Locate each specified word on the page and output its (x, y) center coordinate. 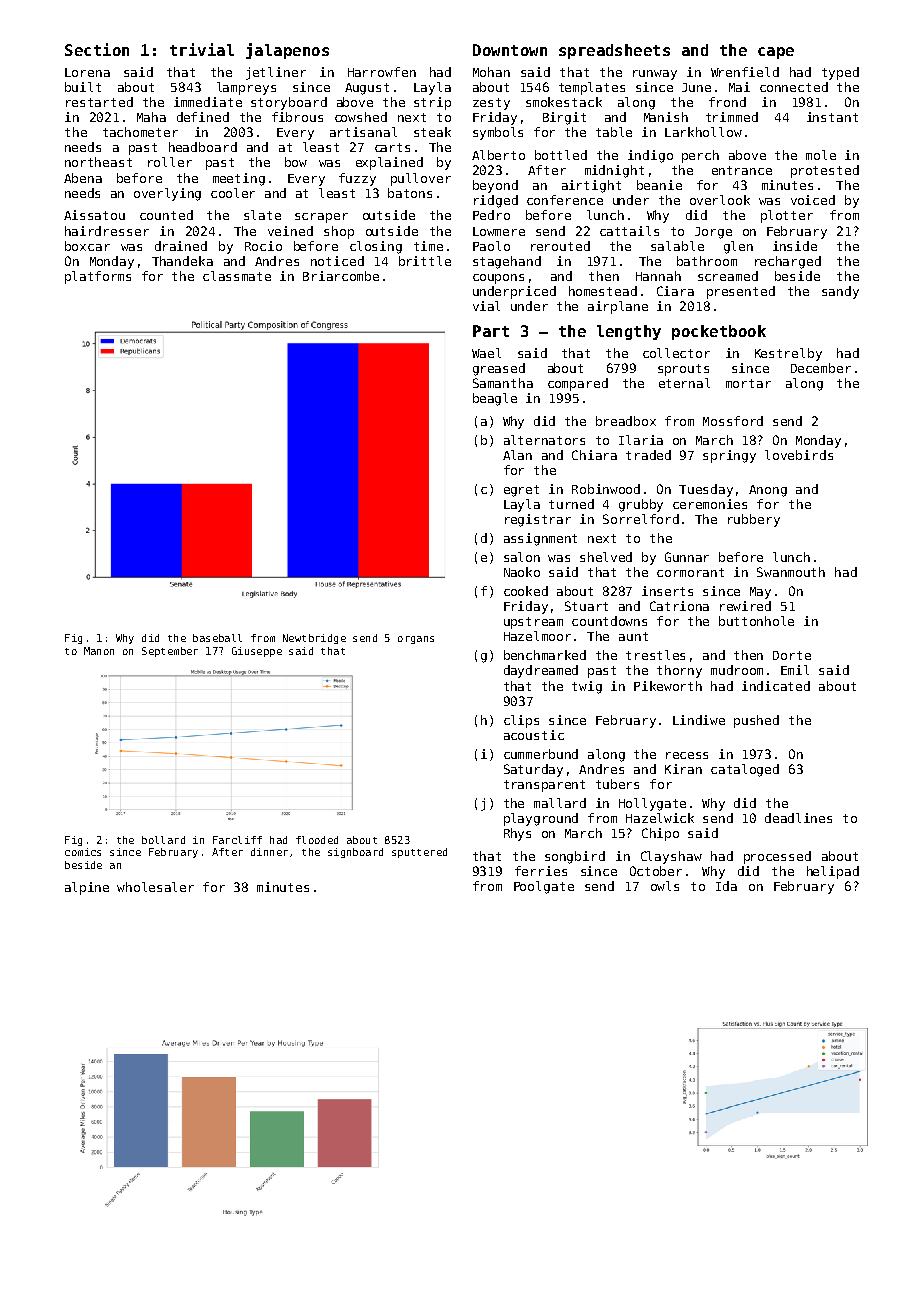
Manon (99, 651)
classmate (237, 276)
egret (521, 491)
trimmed (732, 117)
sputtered (419, 853)
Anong (768, 491)
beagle (495, 399)
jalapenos (287, 51)
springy (729, 456)
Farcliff (237, 840)
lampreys (246, 88)
